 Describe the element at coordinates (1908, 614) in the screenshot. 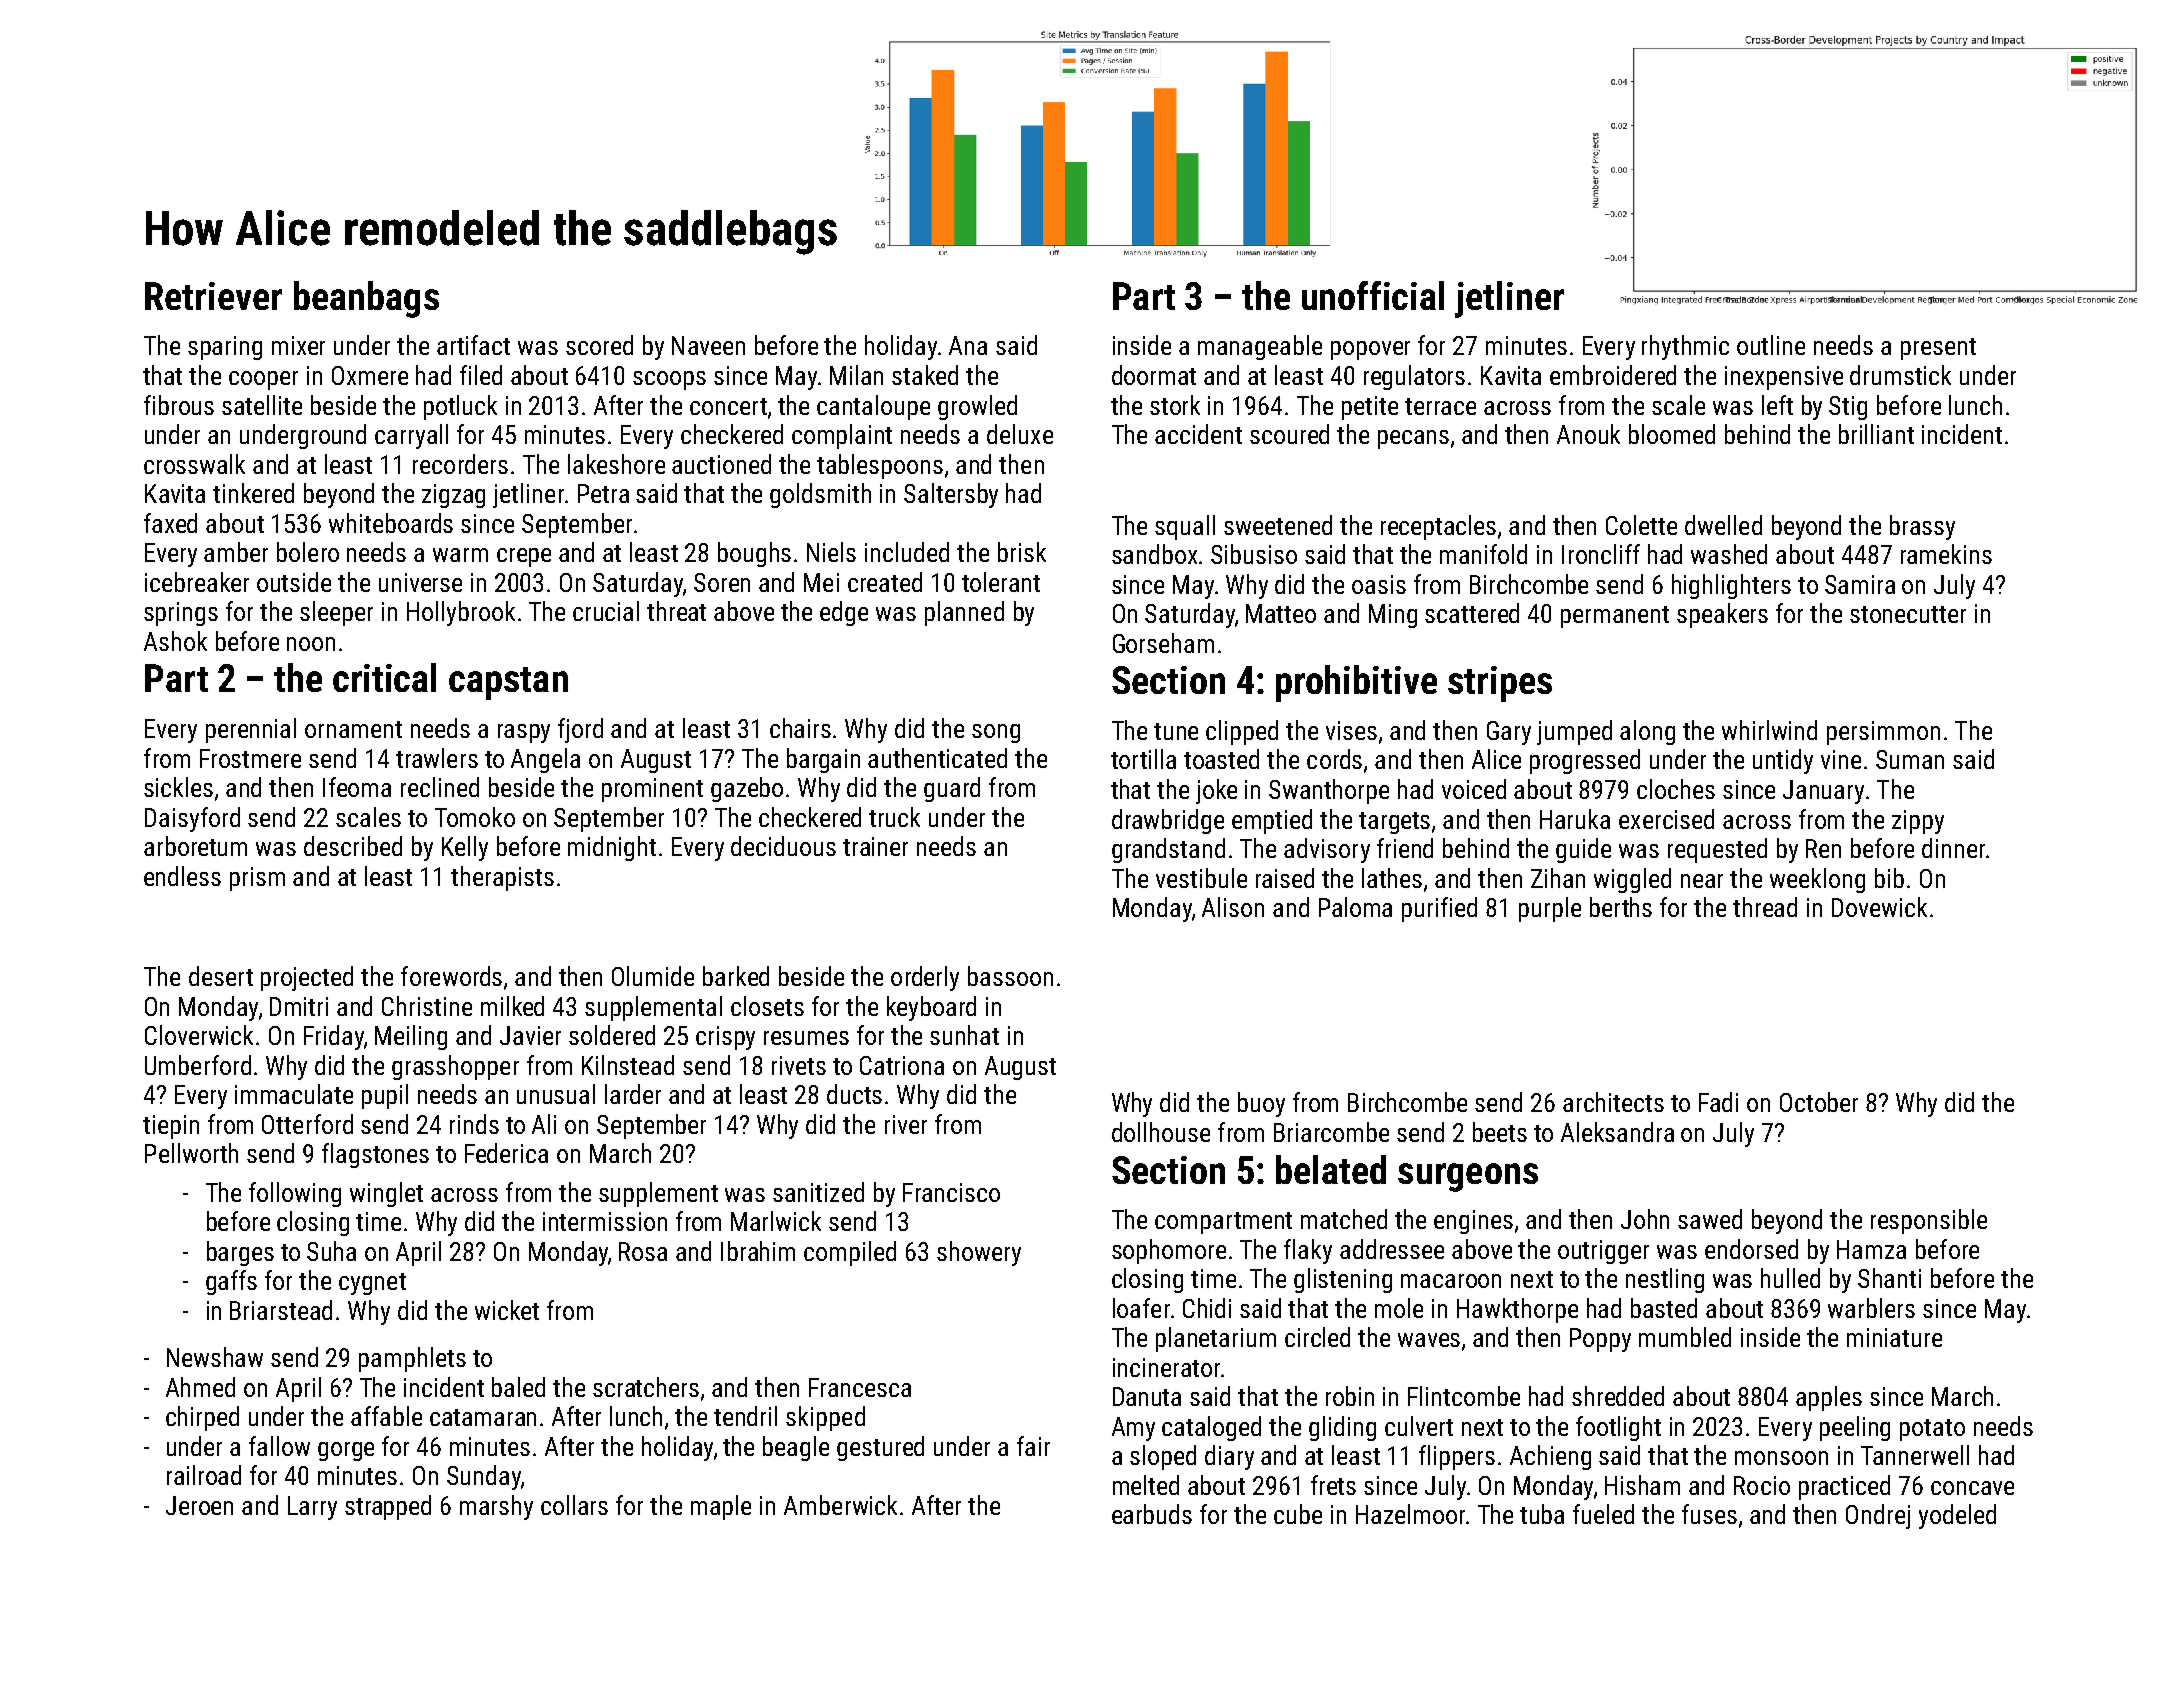

I see `stonecutter` at that location.
